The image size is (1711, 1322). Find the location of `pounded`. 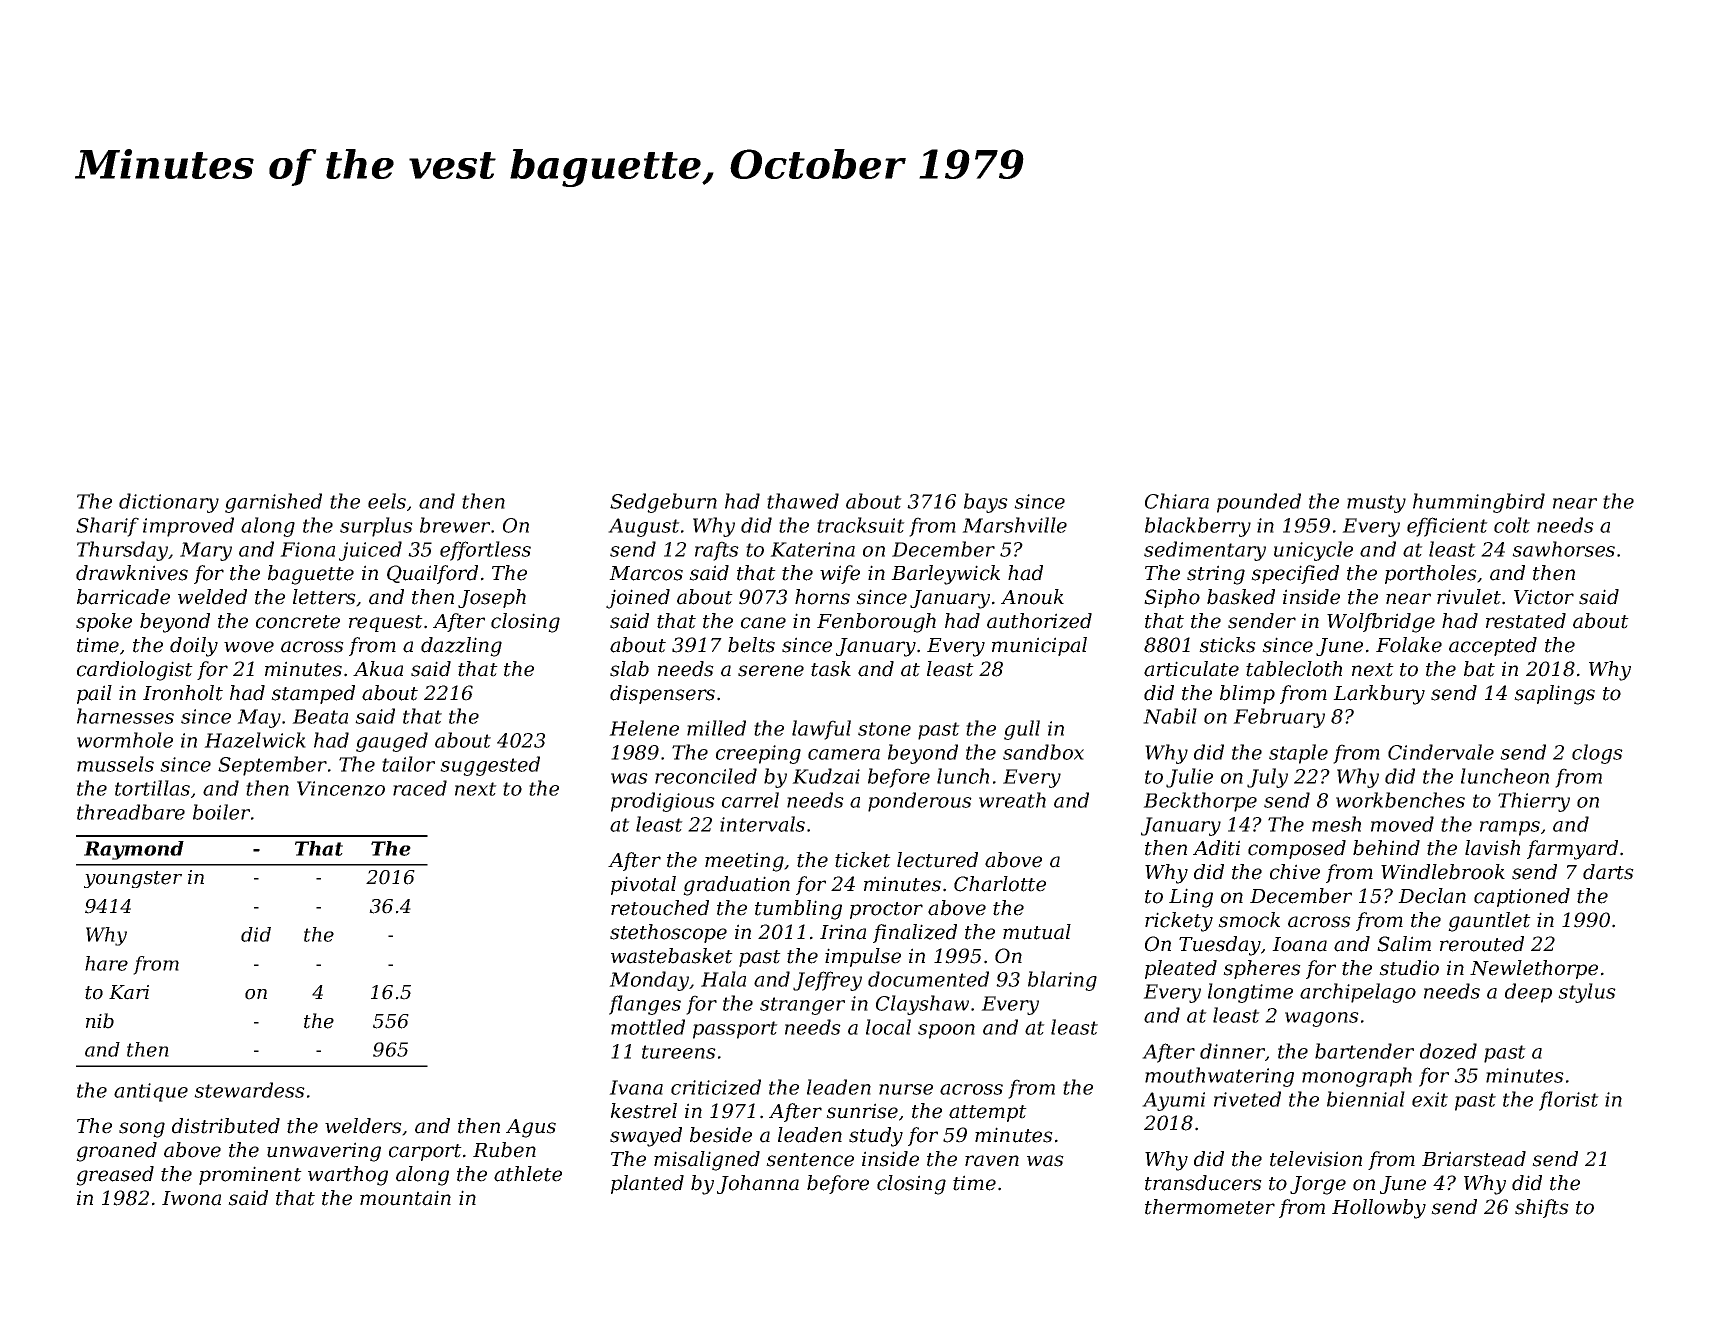

pounded is located at coordinates (1259, 503).
